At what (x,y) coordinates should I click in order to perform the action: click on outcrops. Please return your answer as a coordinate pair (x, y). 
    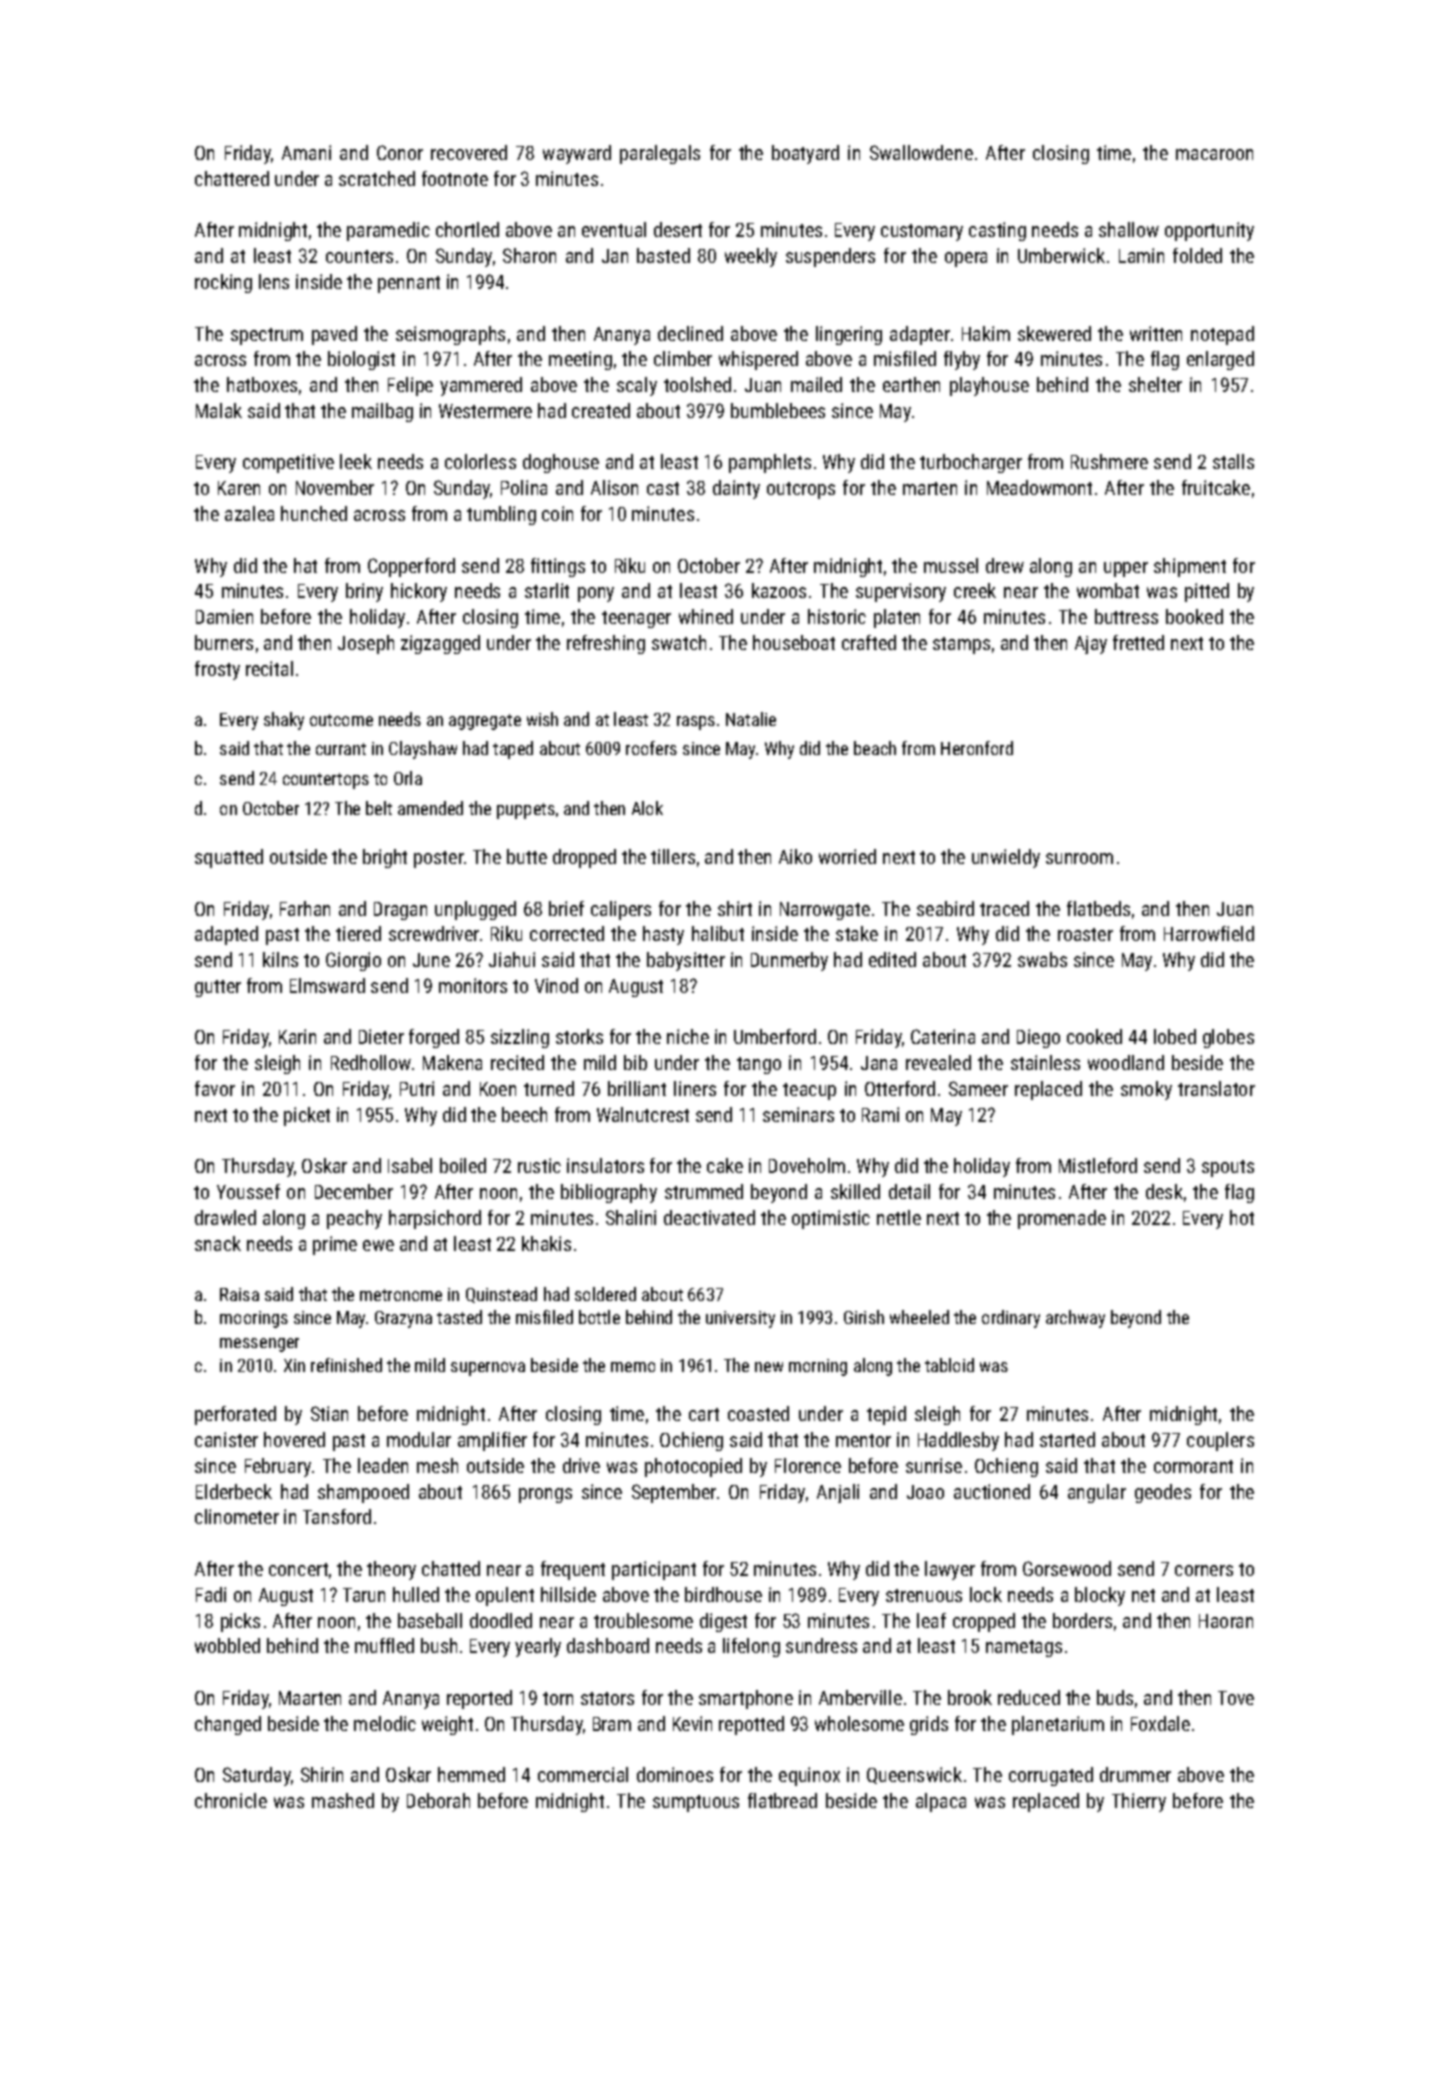
    Looking at the image, I should click on (801, 490).
